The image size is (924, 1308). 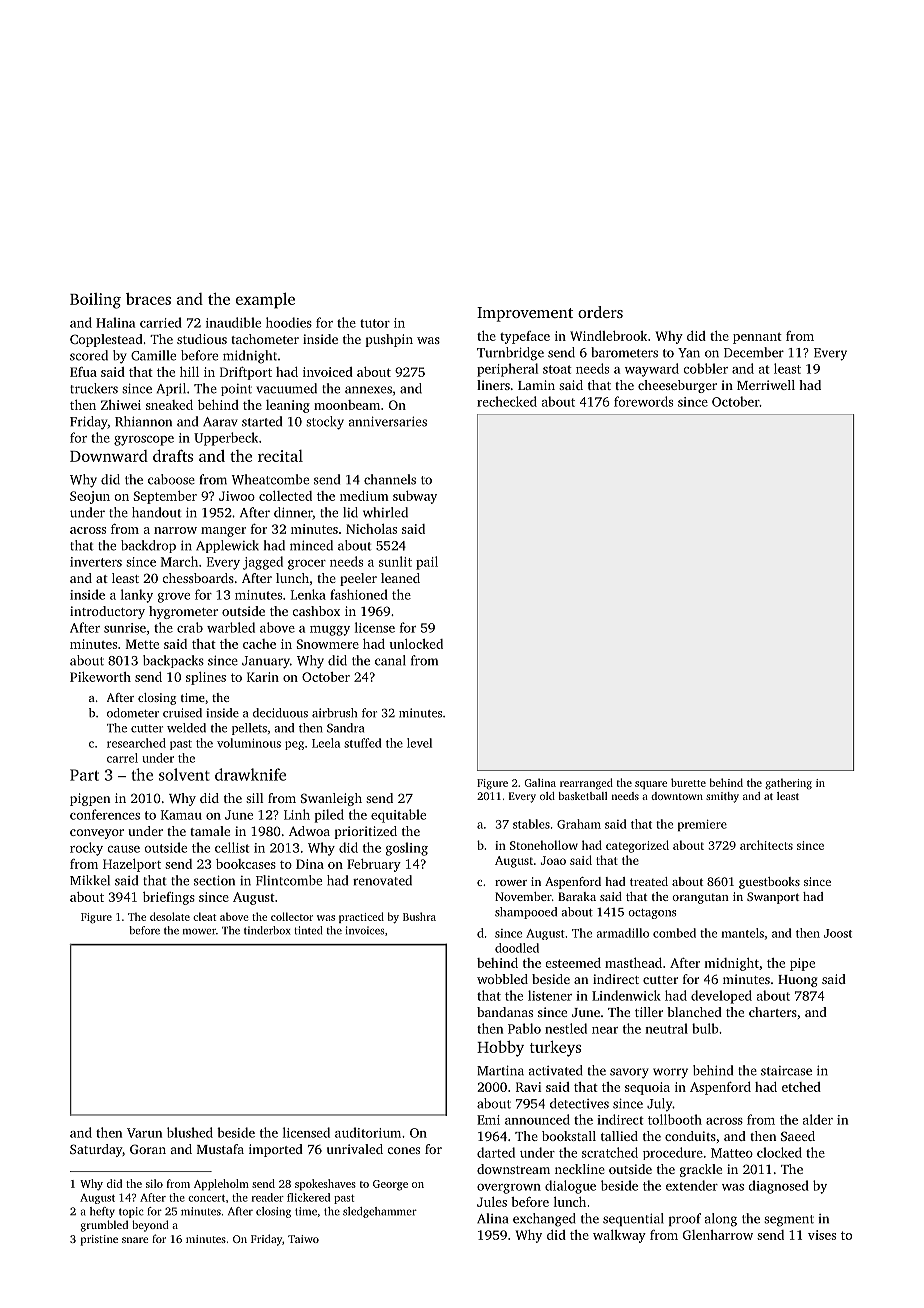 What do you see at coordinates (600, 312) in the page?
I see `orders` at bounding box center [600, 312].
